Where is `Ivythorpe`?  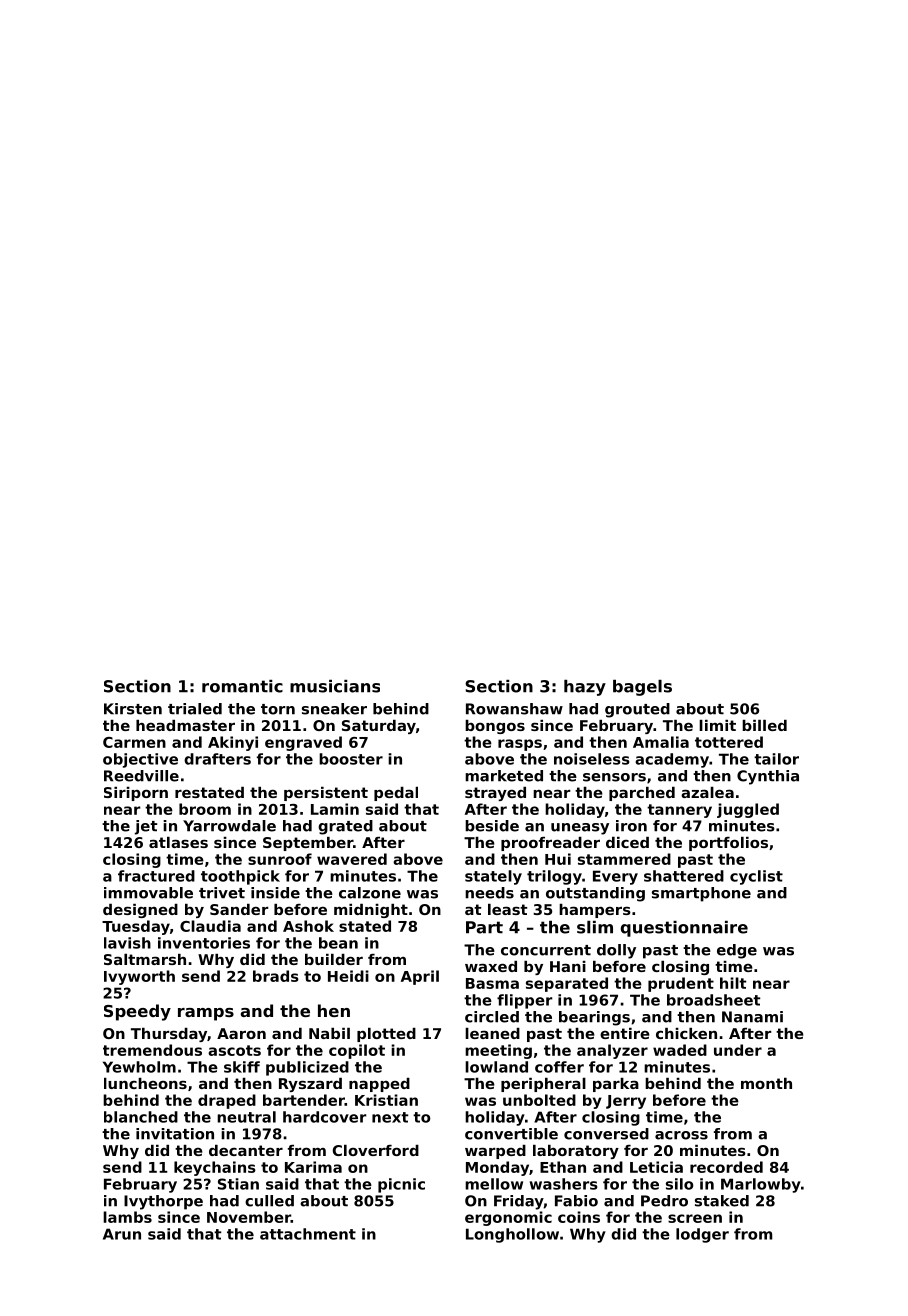
Ivythorpe is located at coordinates (163, 1202).
